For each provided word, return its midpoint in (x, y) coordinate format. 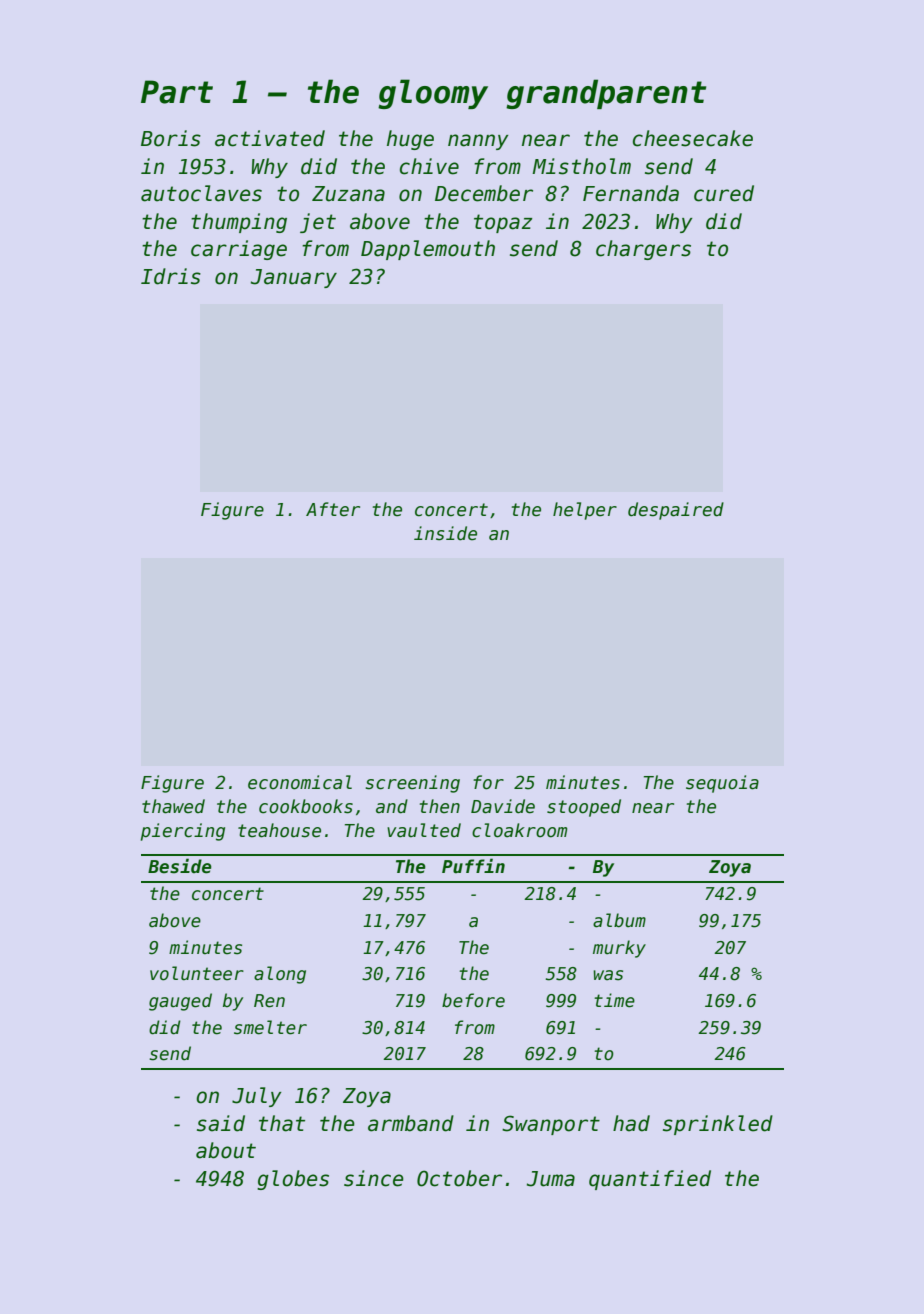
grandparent (606, 94)
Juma (551, 1179)
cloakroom (520, 830)
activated (270, 138)
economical (300, 782)
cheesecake (693, 138)
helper (585, 511)
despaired (676, 511)
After (333, 509)
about (226, 1150)
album (619, 920)
